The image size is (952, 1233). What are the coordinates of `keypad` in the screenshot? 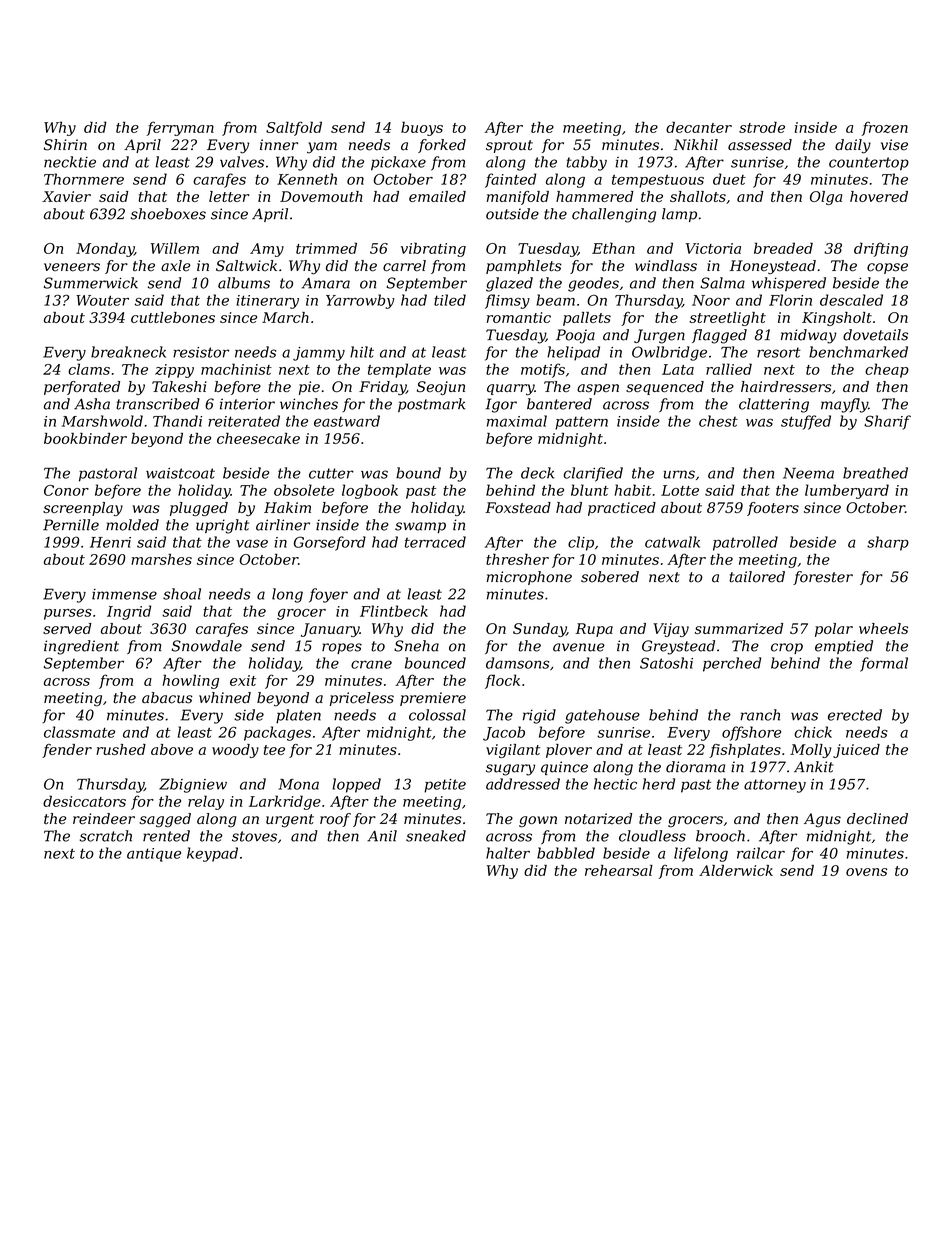 It's located at (212, 854).
